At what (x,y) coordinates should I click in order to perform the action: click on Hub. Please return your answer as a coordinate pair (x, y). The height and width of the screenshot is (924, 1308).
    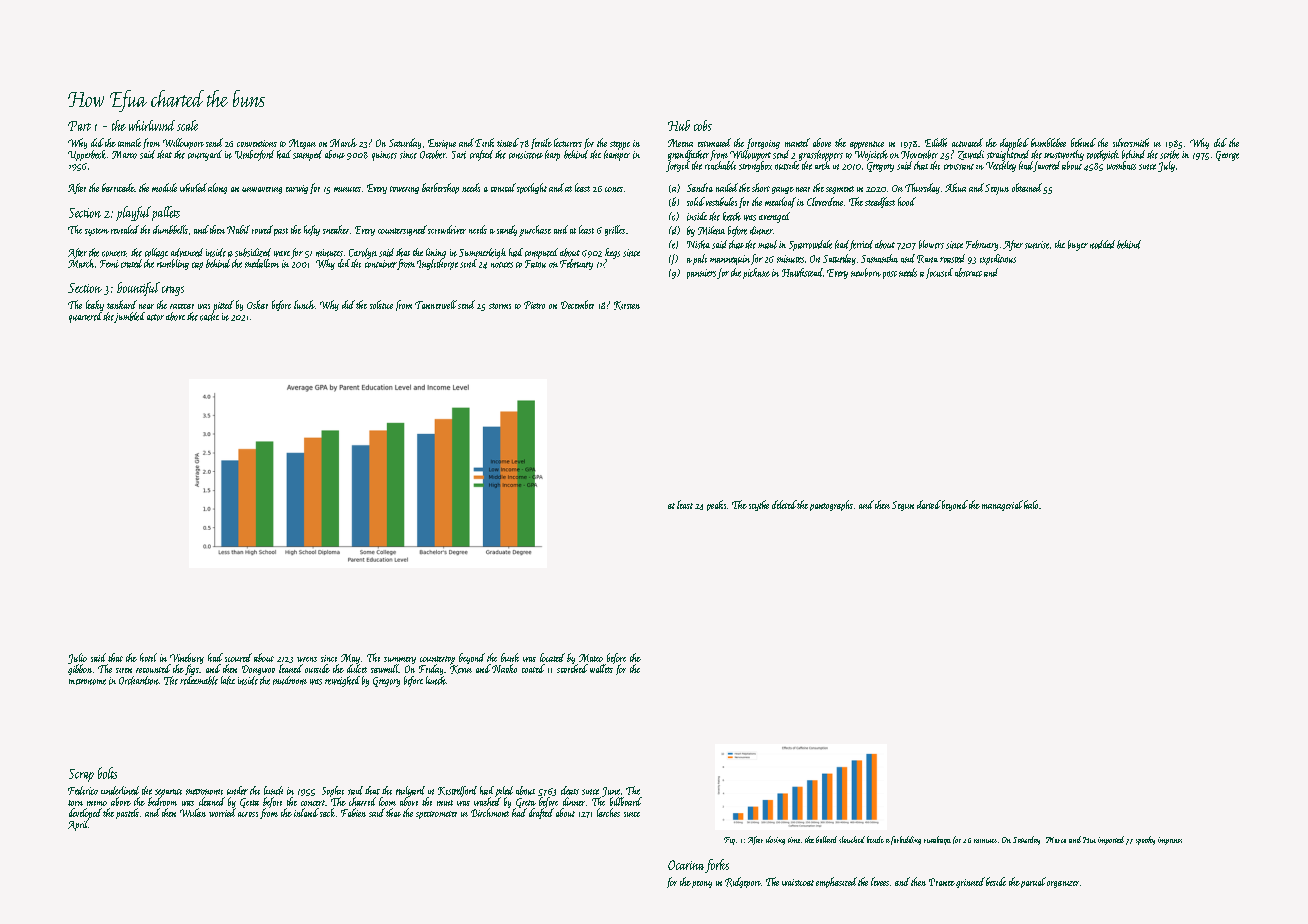
    Looking at the image, I should click on (679, 125).
